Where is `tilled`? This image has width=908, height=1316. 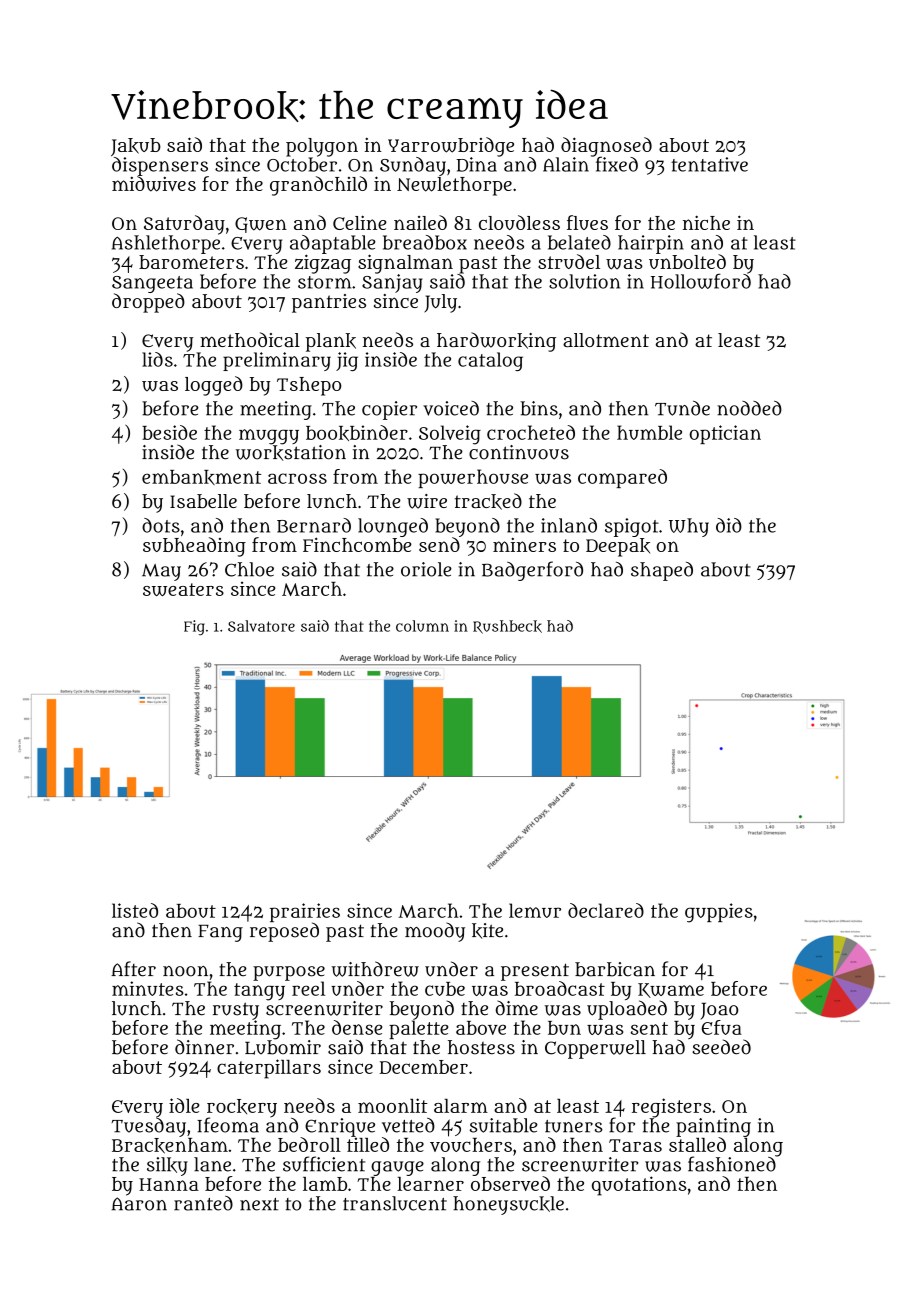
tilled is located at coordinates (368, 1144).
